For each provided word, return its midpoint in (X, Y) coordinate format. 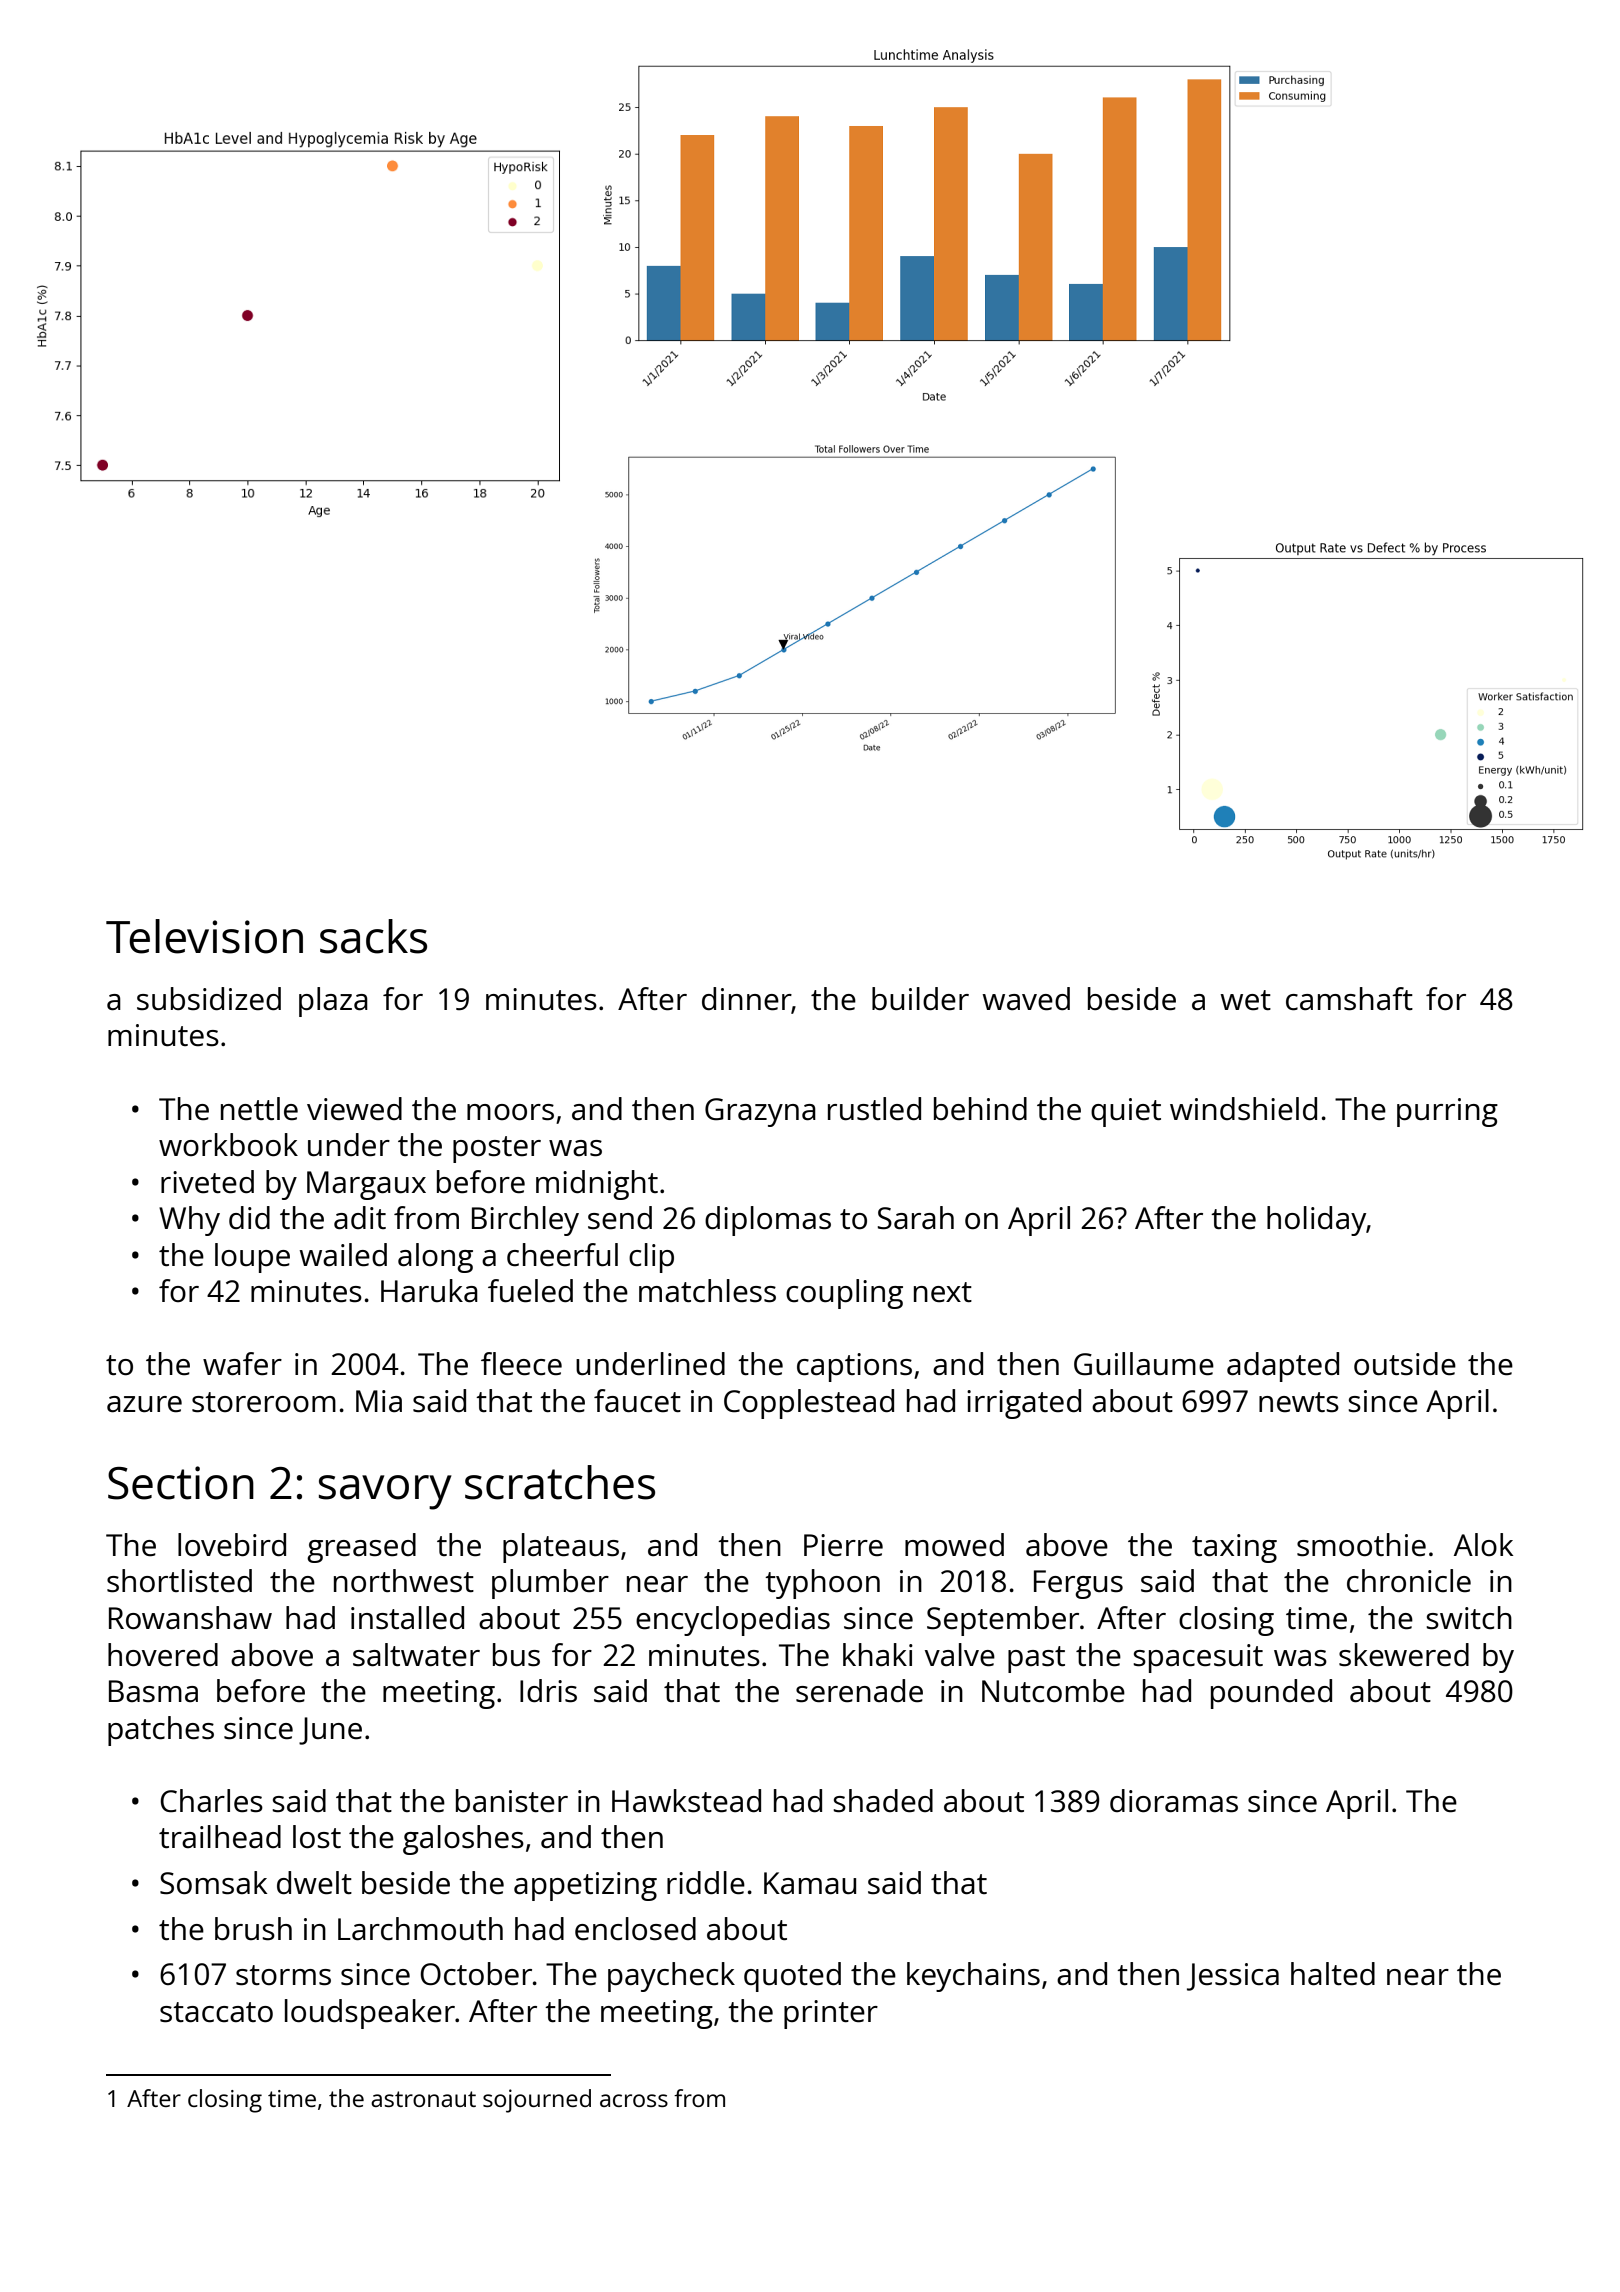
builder (920, 999)
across (634, 2100)
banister (512, 1801)
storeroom (264, 1402)
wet (1245, 1000)
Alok (1483, 1544)
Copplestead (809, 1404)
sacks (373, 936)
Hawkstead (686, 1801)
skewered (1404, 1655)
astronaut (423, 2099)
